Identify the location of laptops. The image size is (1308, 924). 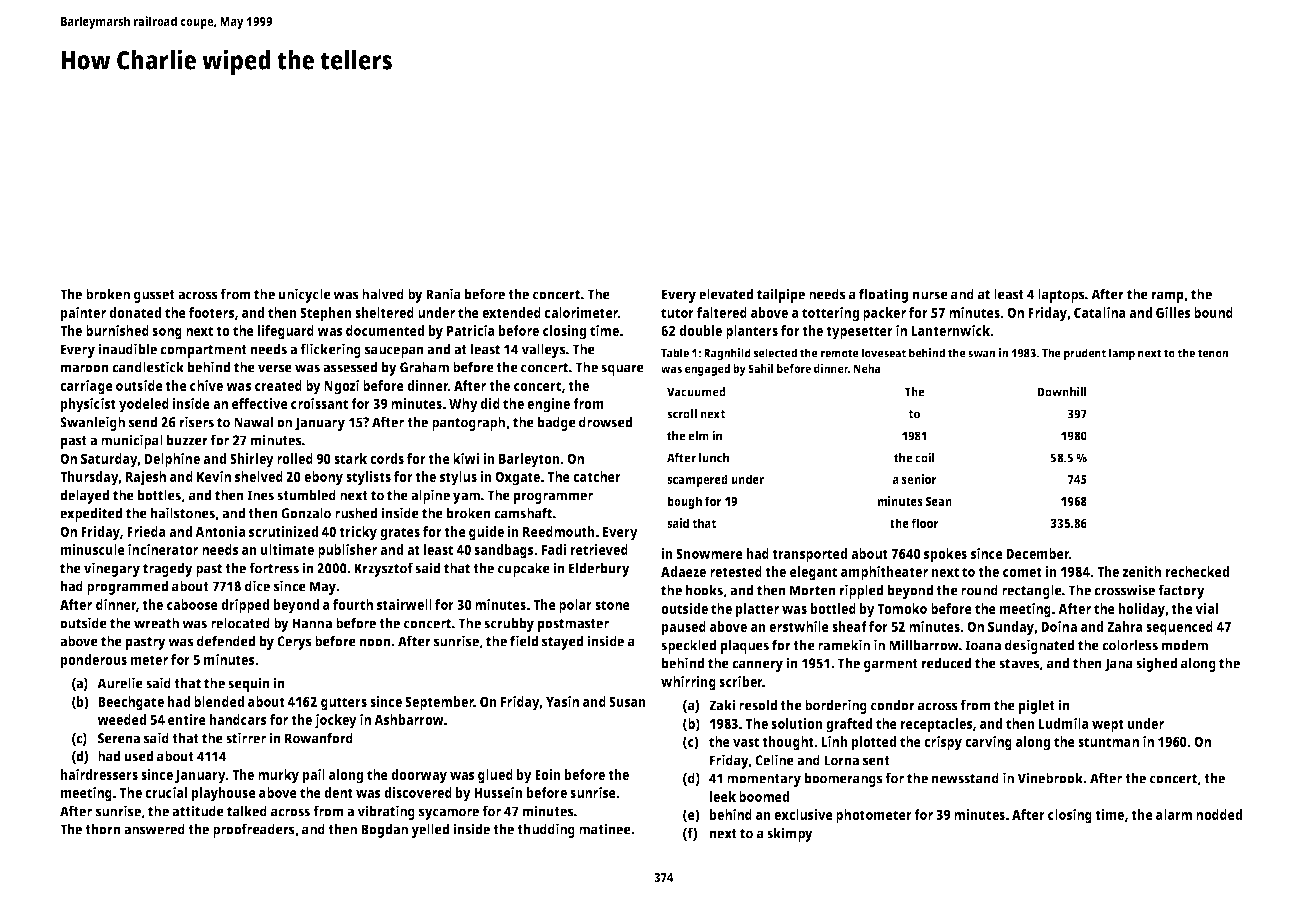
(1061, 295).
